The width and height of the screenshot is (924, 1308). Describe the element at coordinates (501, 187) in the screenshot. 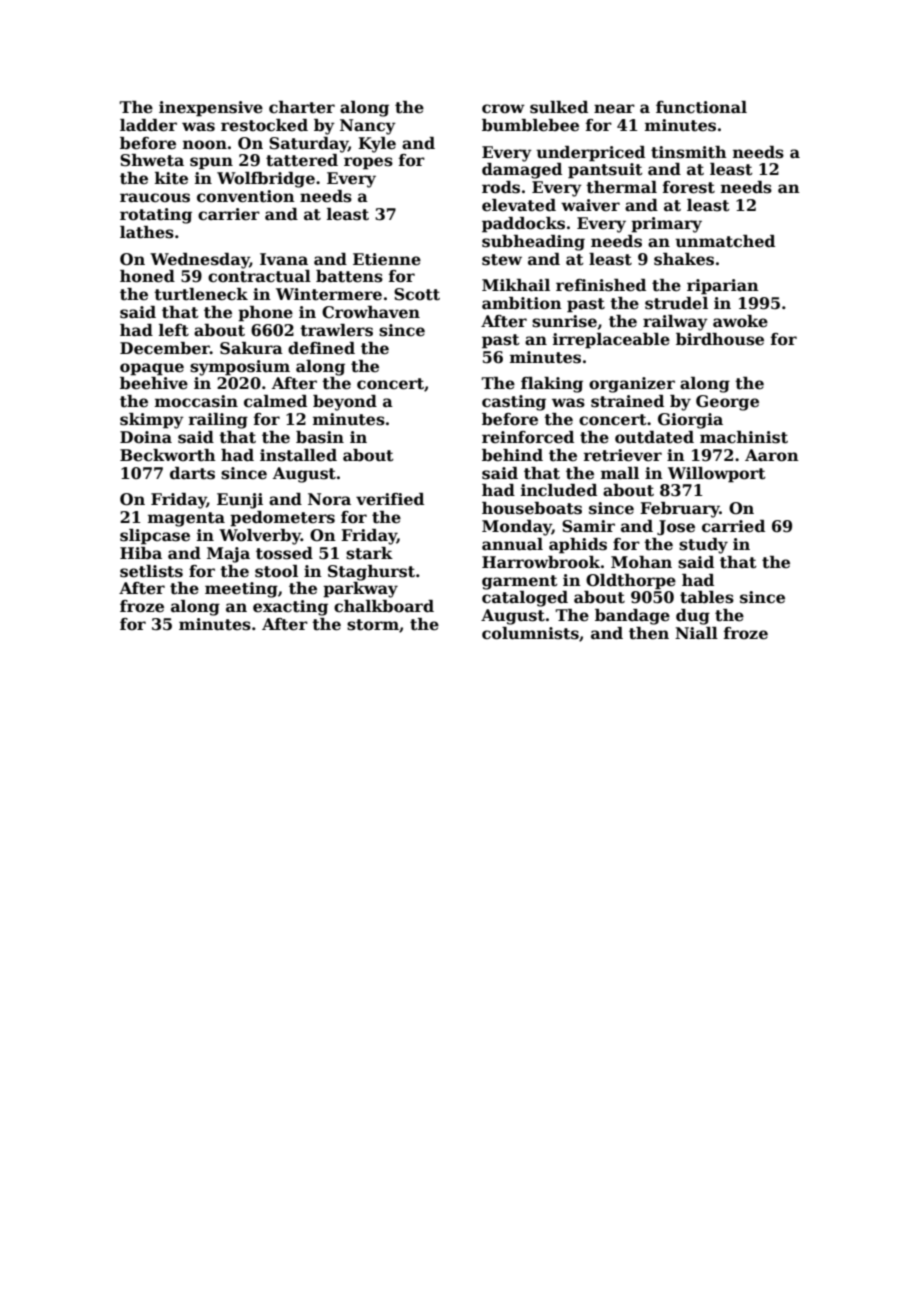

I see `rods` at that location.
